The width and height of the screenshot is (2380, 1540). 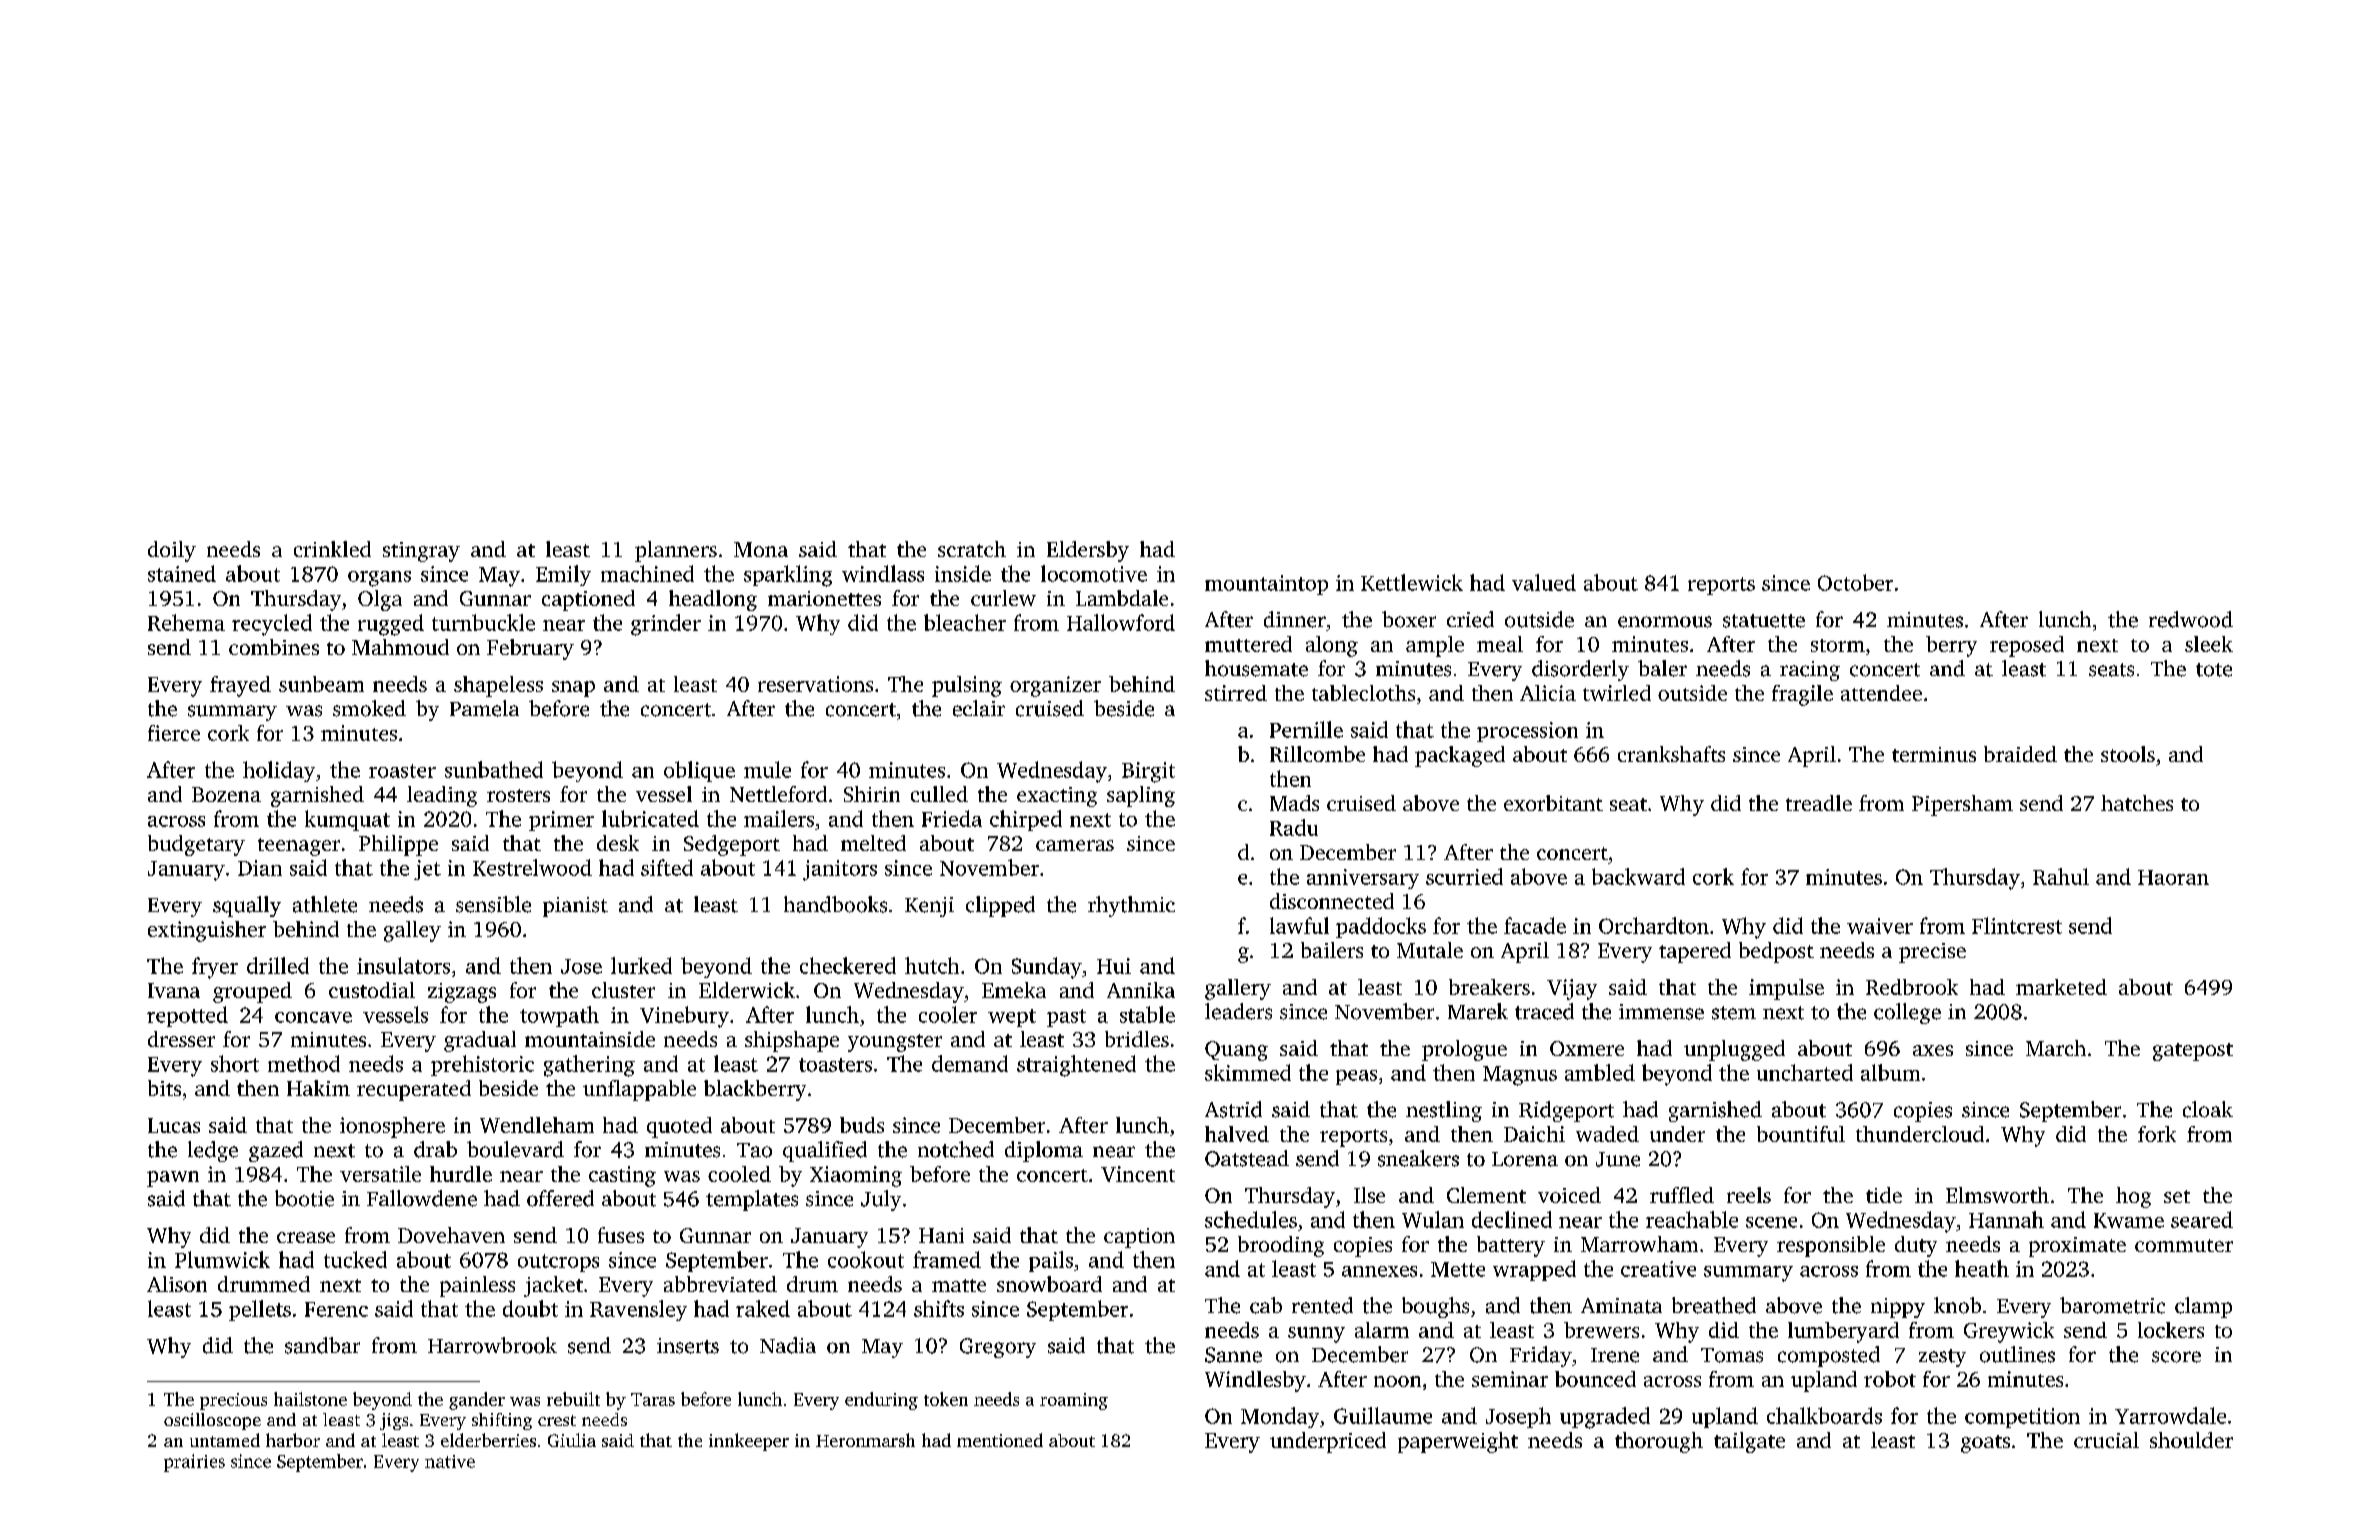 What do you see at coordinates (332, 549) in the screenshot?
I see `crinkled` at bounding box center [332, 549].
